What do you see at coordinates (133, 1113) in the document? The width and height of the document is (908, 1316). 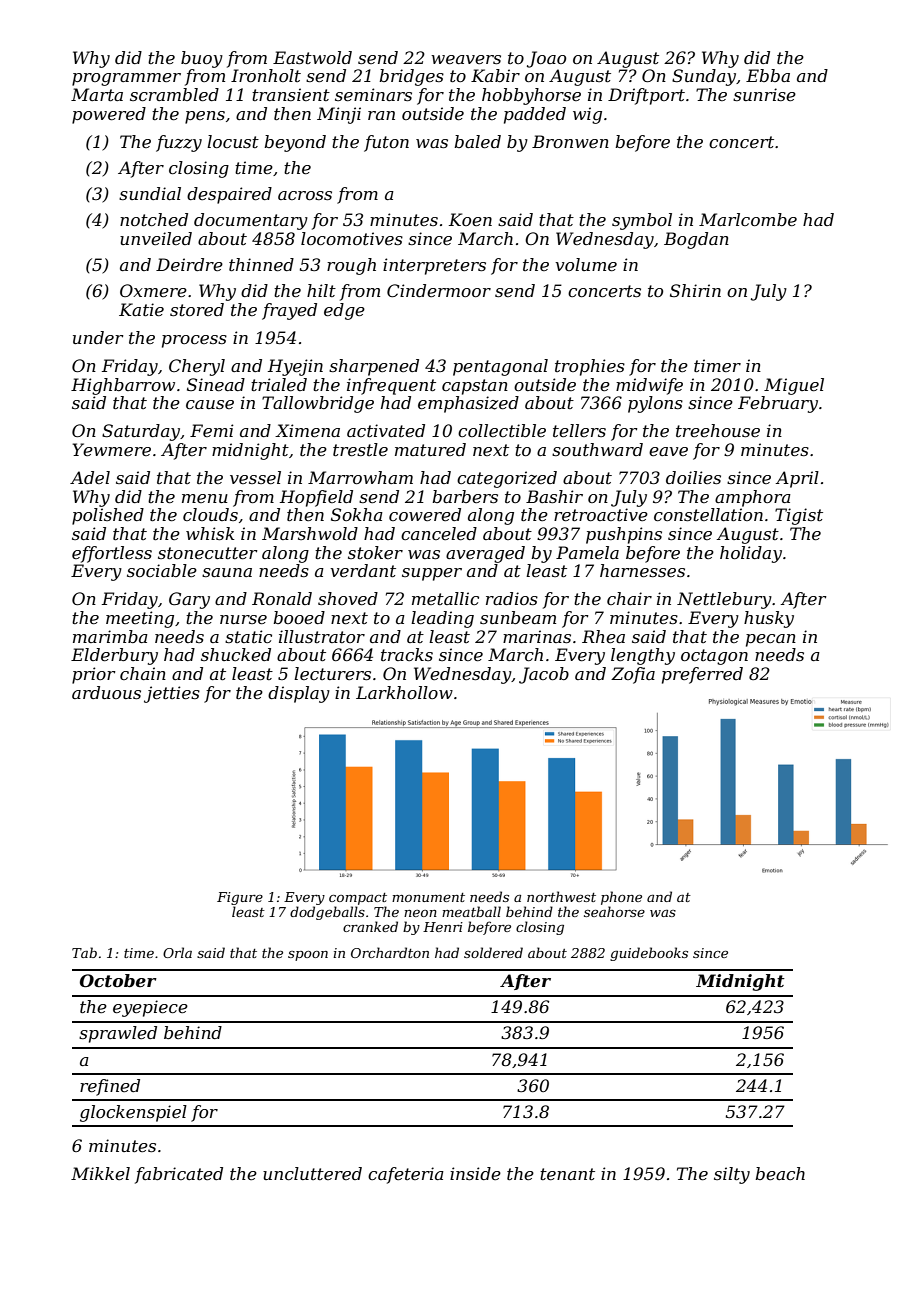 I see `glockenspiel` at bounding box center [133, 1113].
